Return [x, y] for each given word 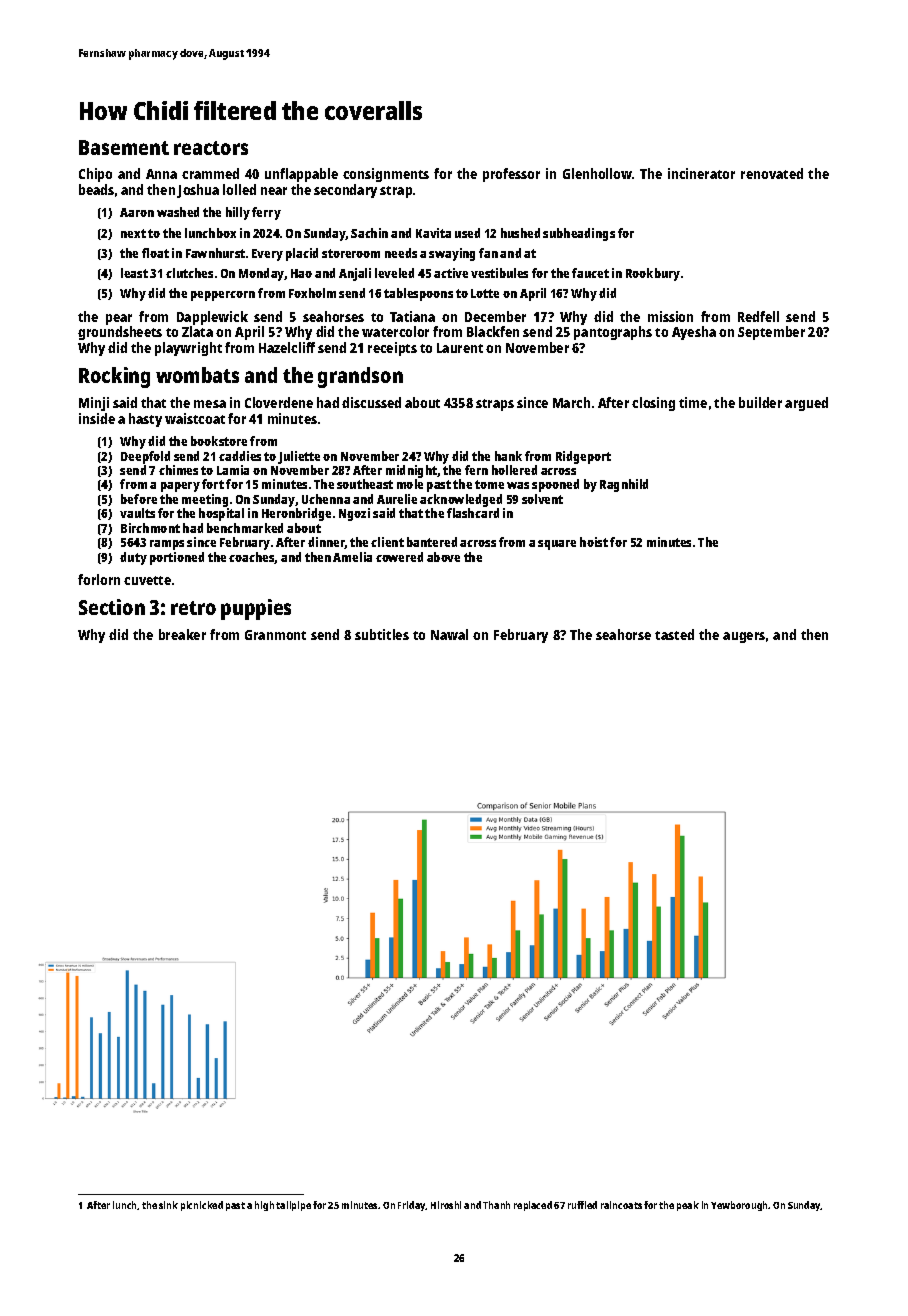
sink [168, 1205]
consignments [386, 175]
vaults [137, 513]
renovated [772, 173]
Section [112, 607]
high [264, 1206]
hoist [594, 542]
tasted [674, 634]
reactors [211, 148]
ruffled [582, 1205]
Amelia [352, 557]
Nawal [449, 634]
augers [744, 637]
